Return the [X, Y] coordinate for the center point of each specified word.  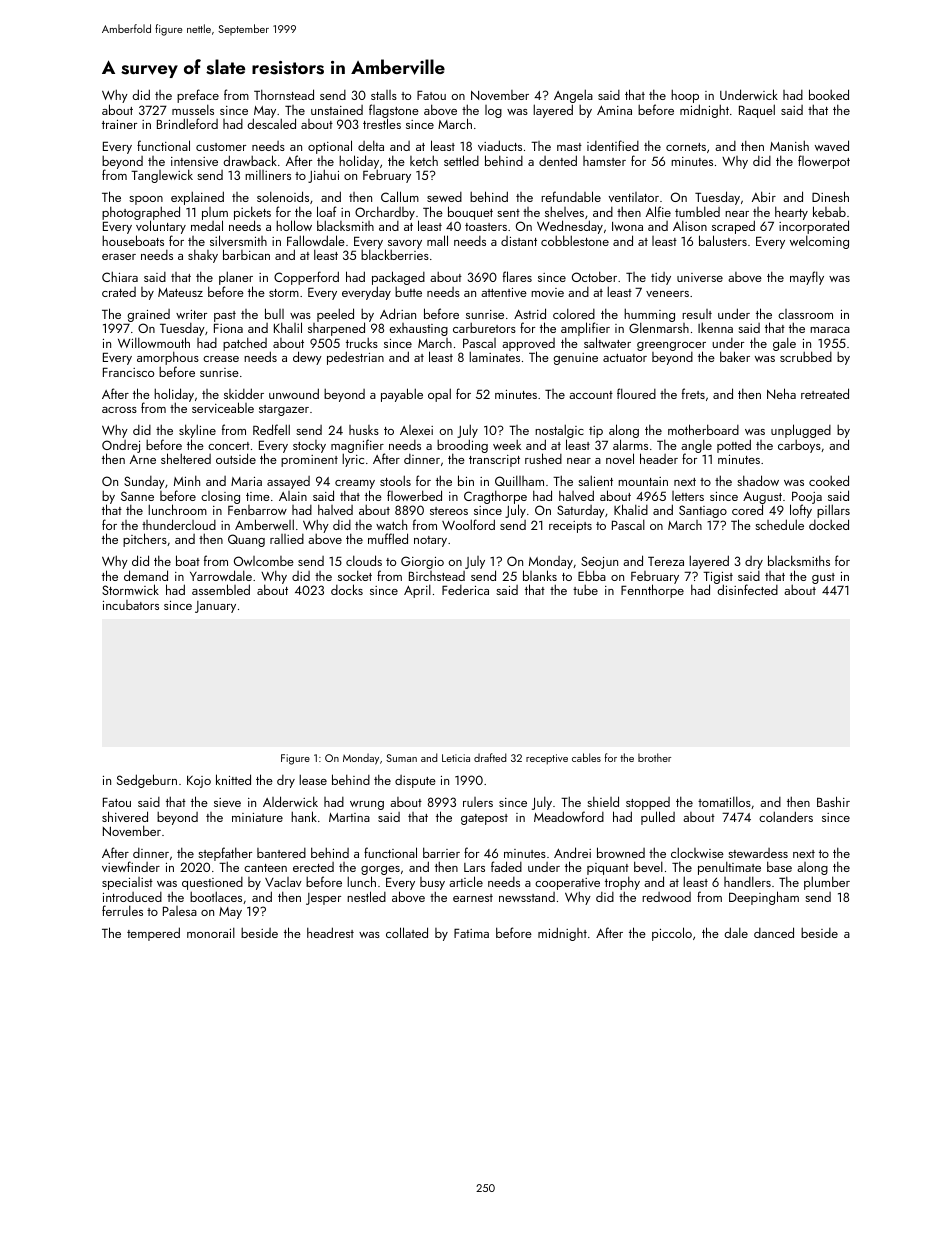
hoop [685, 96]
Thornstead [284, 94]
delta [371, 145]
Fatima [471, 933]
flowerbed [414, 495]
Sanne [137, 496]
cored [747, 510]
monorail [211, 932]
